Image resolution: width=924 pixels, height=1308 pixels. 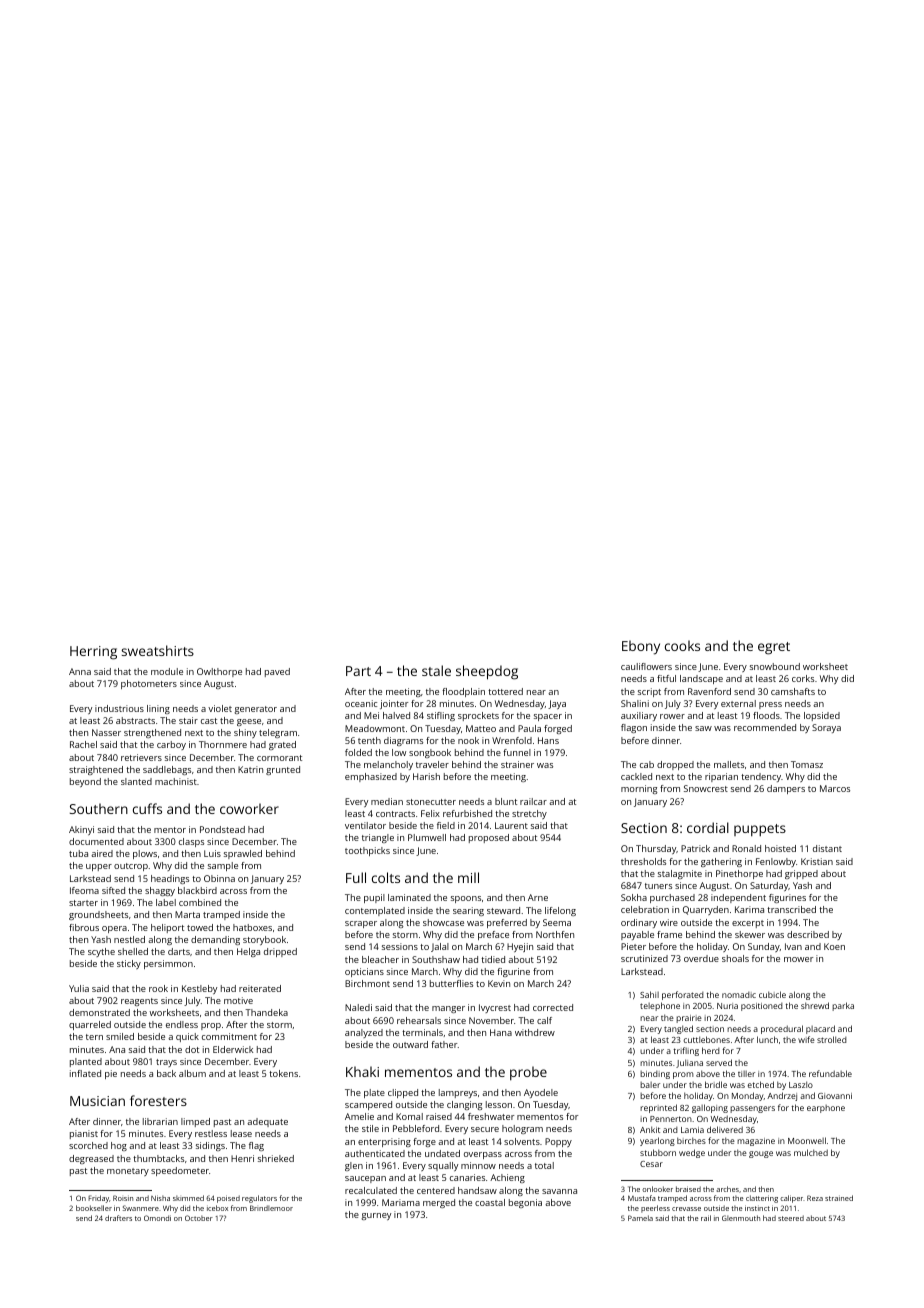 I want to click on Hans, so click(x=548, y=740).
